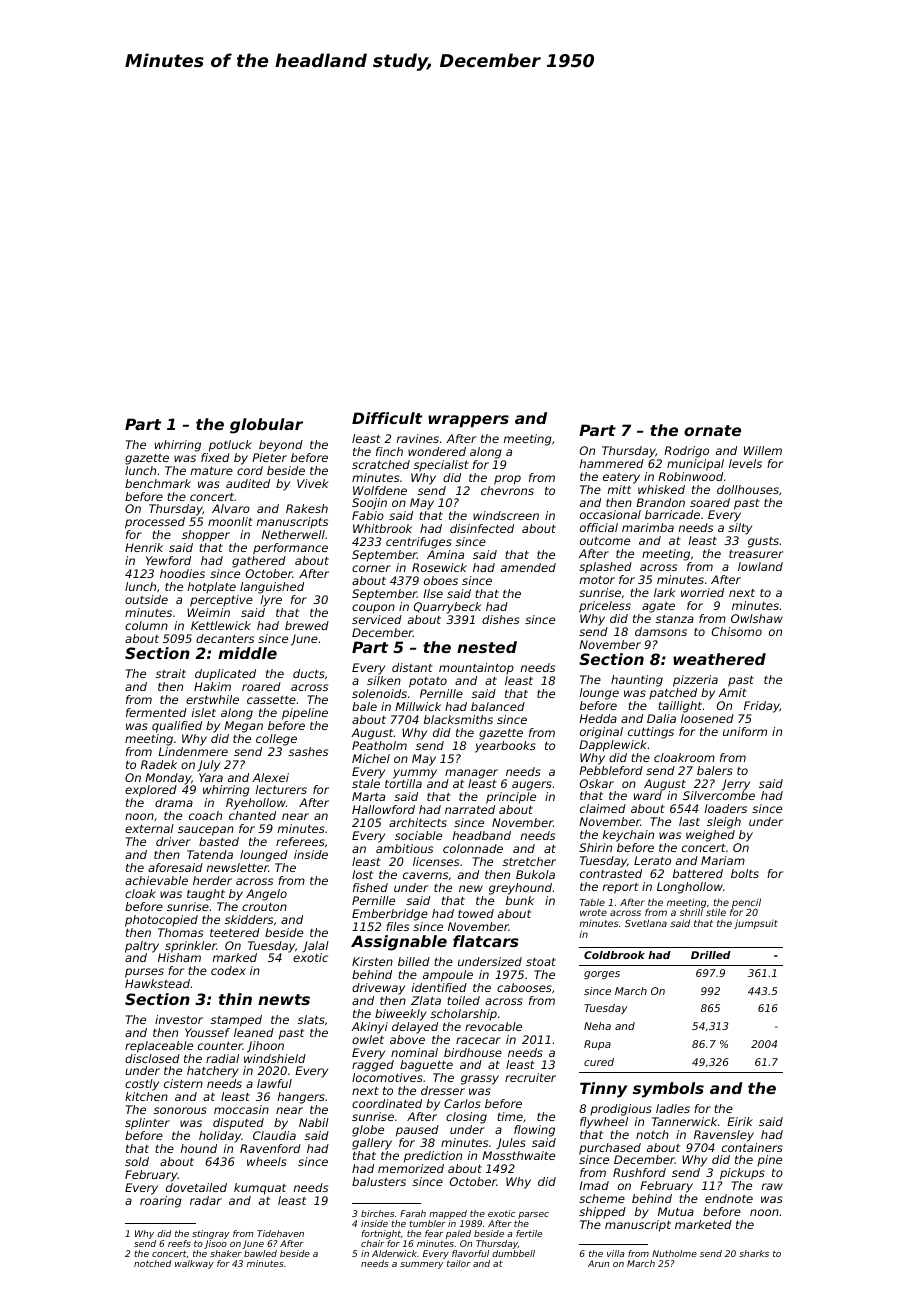 This image has height=1316, width=908. What do you see at coordinates (740, 1121) in the image?
I see `Eirik` at bounding box center [740, 1121].
